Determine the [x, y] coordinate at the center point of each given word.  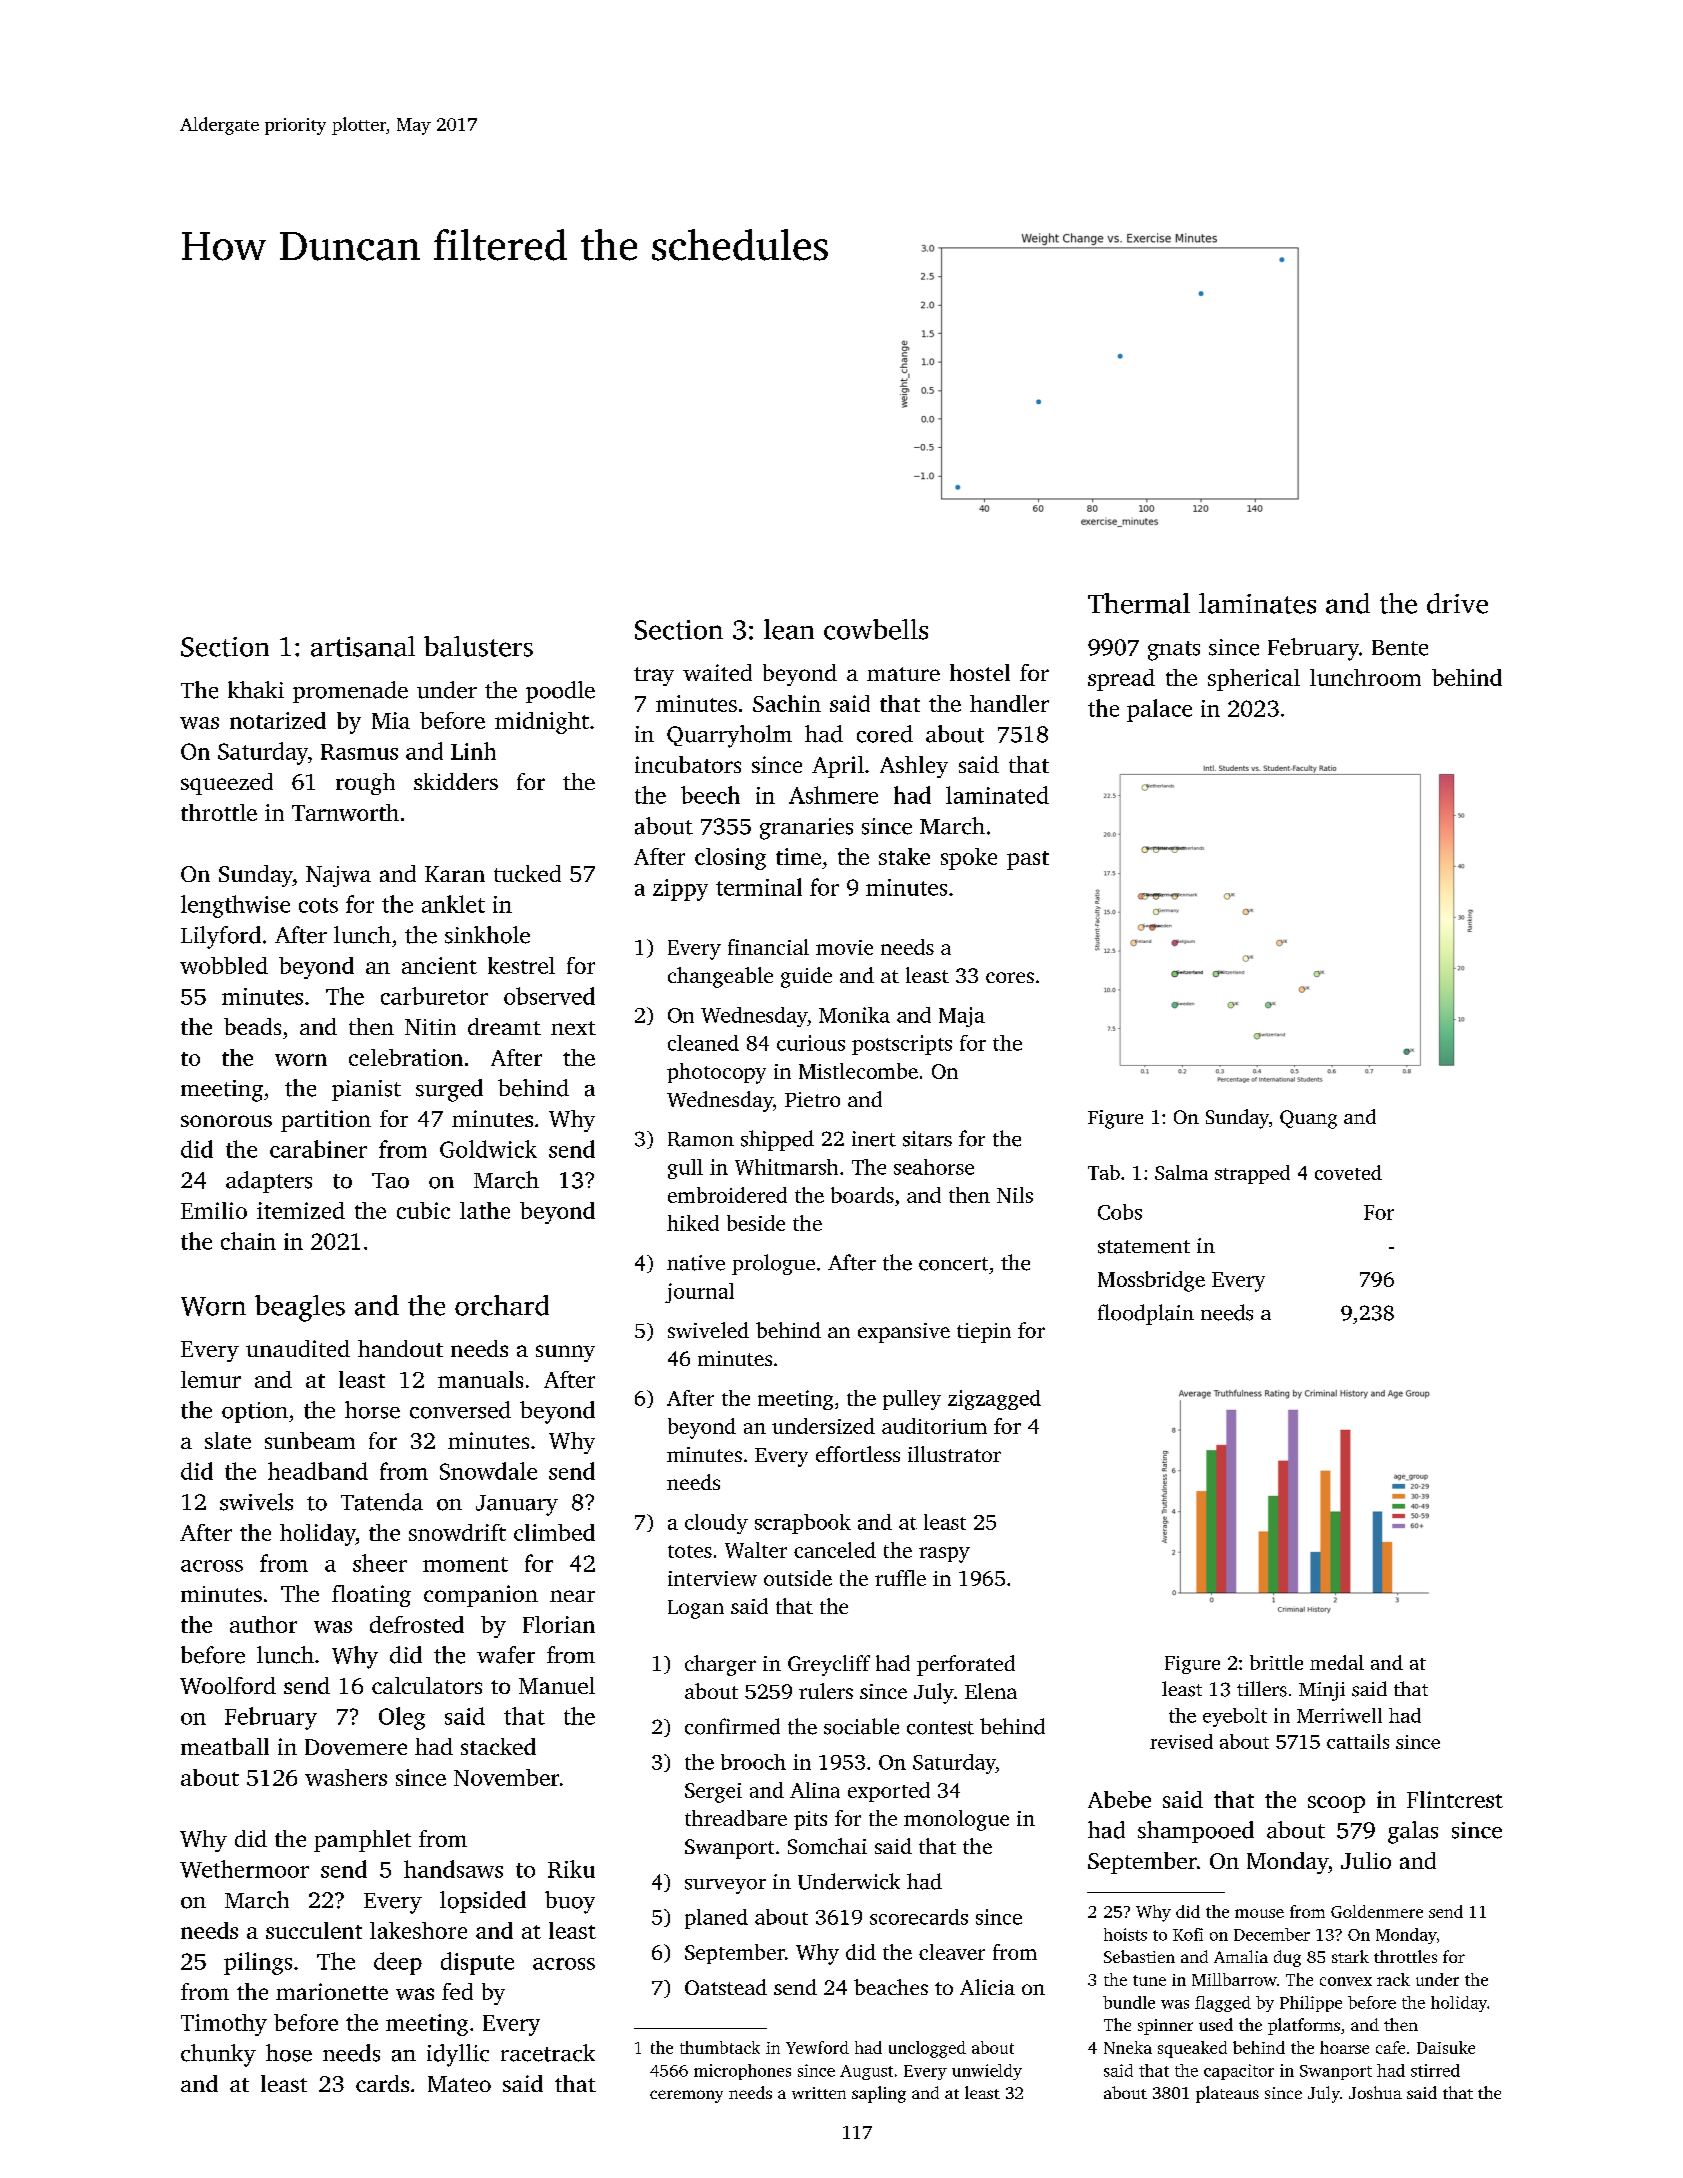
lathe [485, 1210]
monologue [956, 1820]
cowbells [876, 629]
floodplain [1146, 1314]
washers [346, 1777]
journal [699, 1293]
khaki [256, 690]
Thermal [1139, 603]
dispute [477, 1963]
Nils [1015, 1195]
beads [252, 1026]
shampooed [1196, 1832]
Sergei [713, 1793]
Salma [1181, 1172]
